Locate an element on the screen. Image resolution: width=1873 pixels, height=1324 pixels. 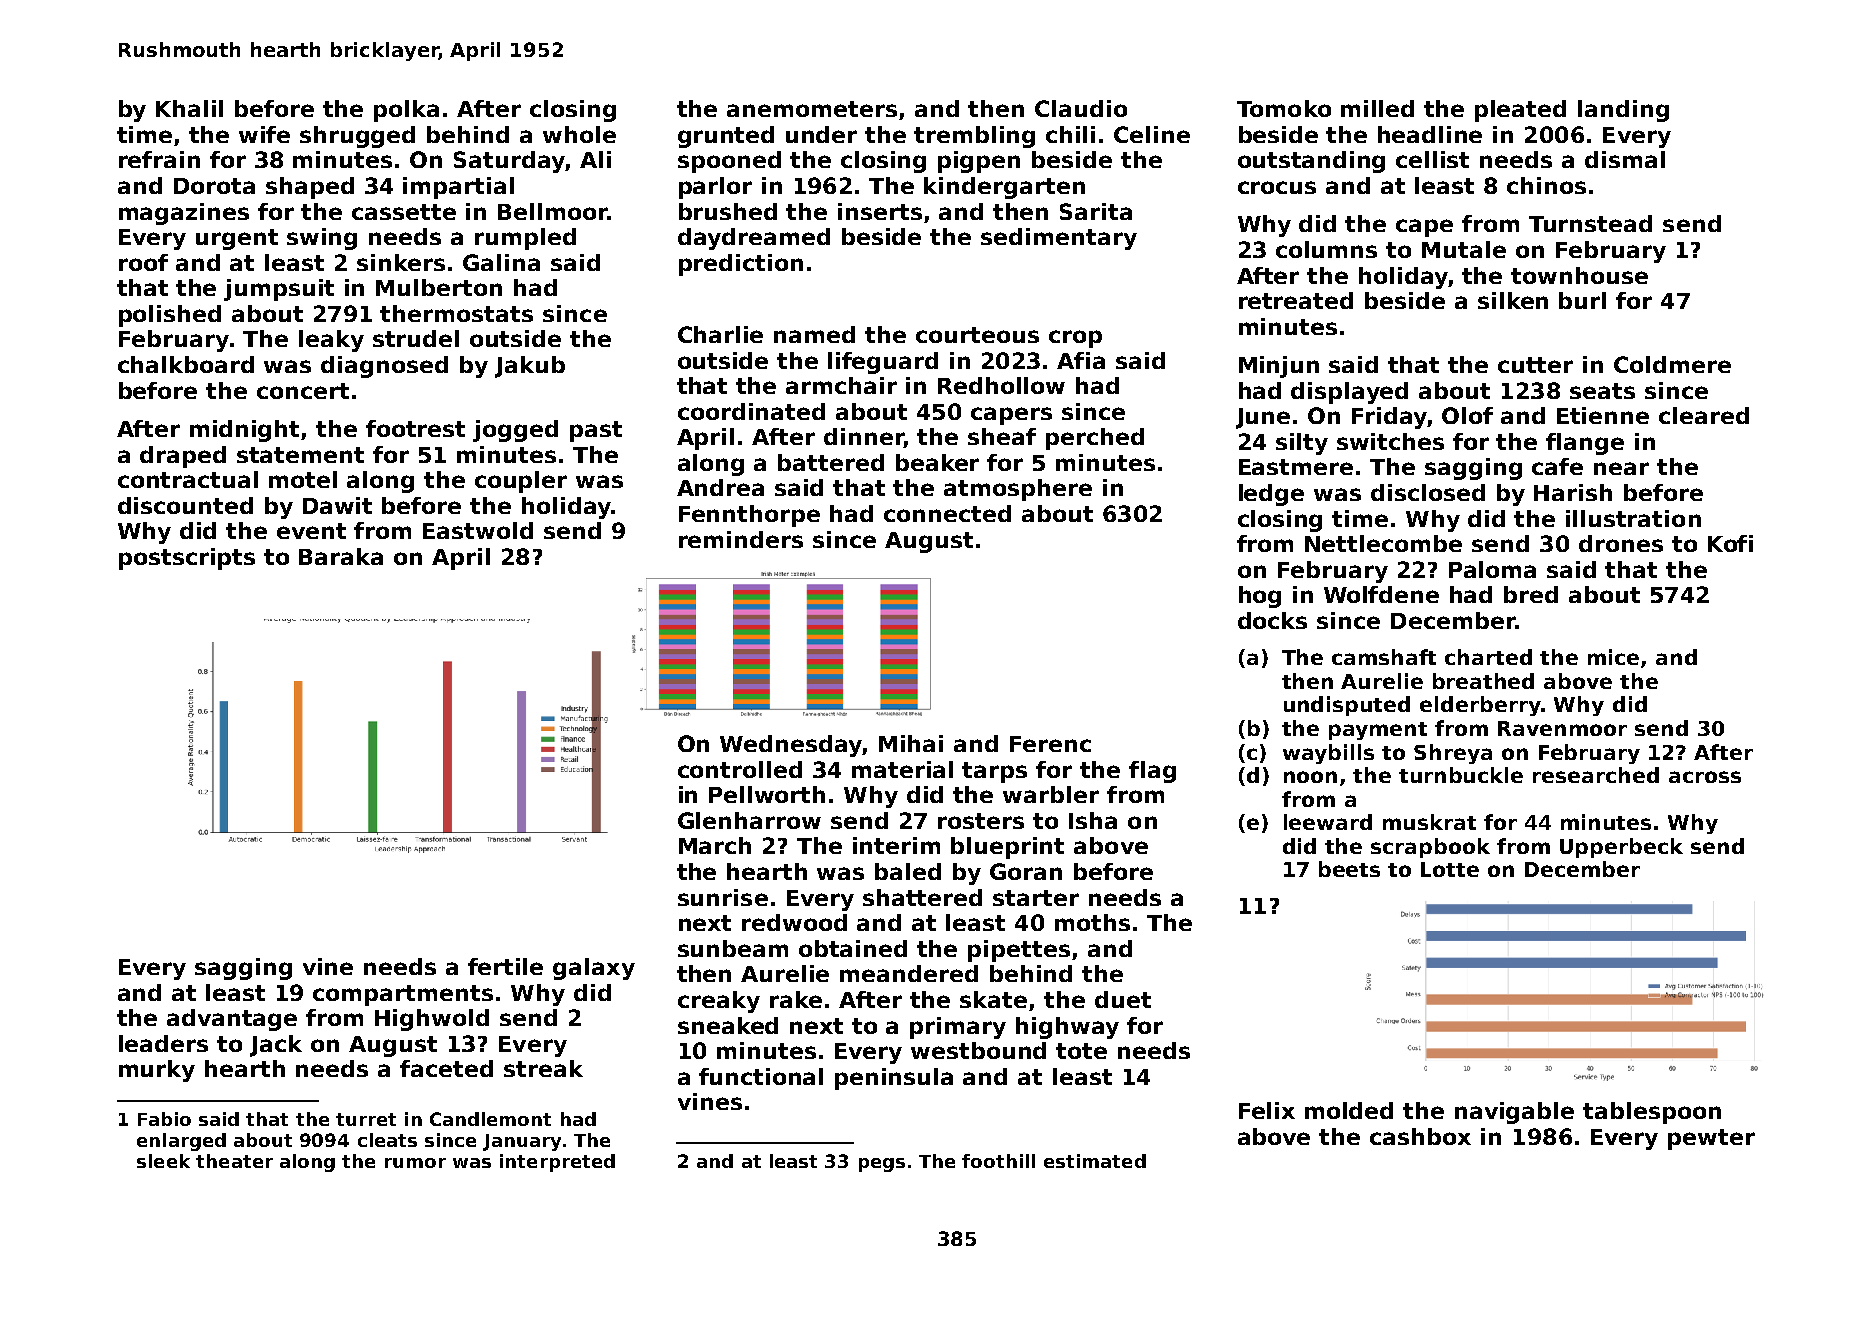
foothill is located at coordinates (998, 1161).
